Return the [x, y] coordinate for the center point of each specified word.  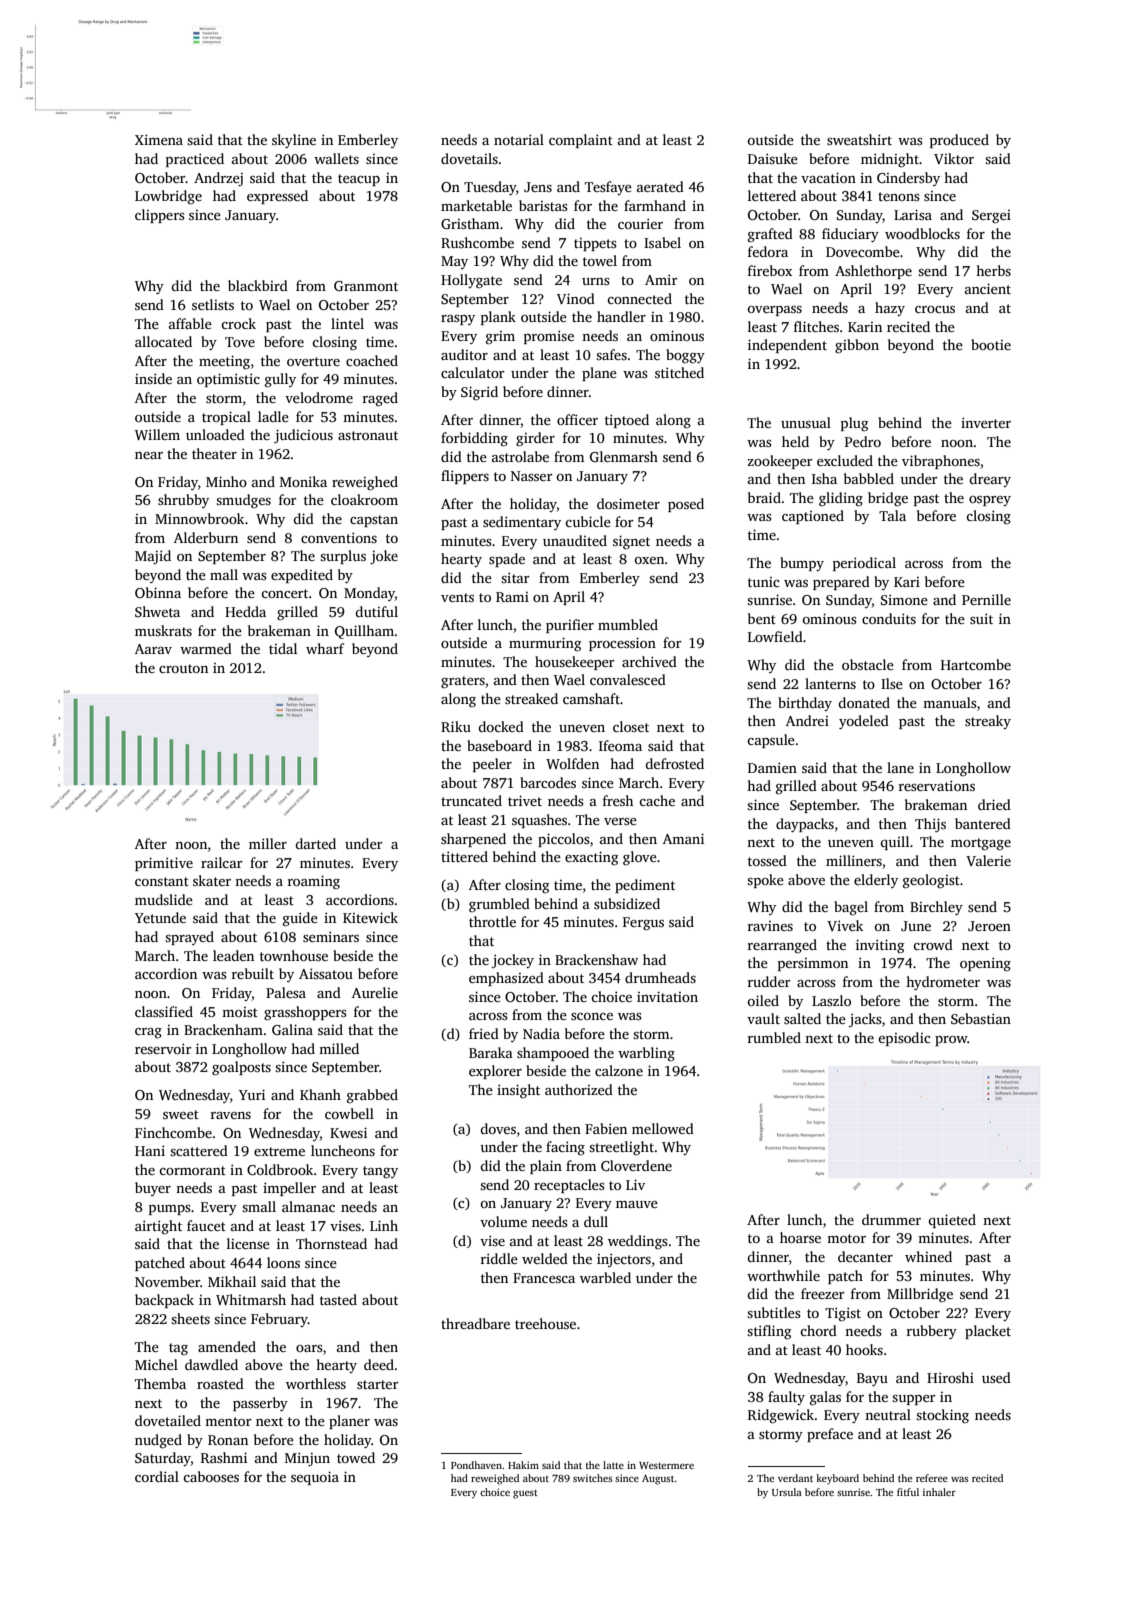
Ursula [787, 1492]
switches [592, 1478]
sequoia [315, 1478]
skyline [294, 141]
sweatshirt [859, 139]
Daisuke [773, 158]
